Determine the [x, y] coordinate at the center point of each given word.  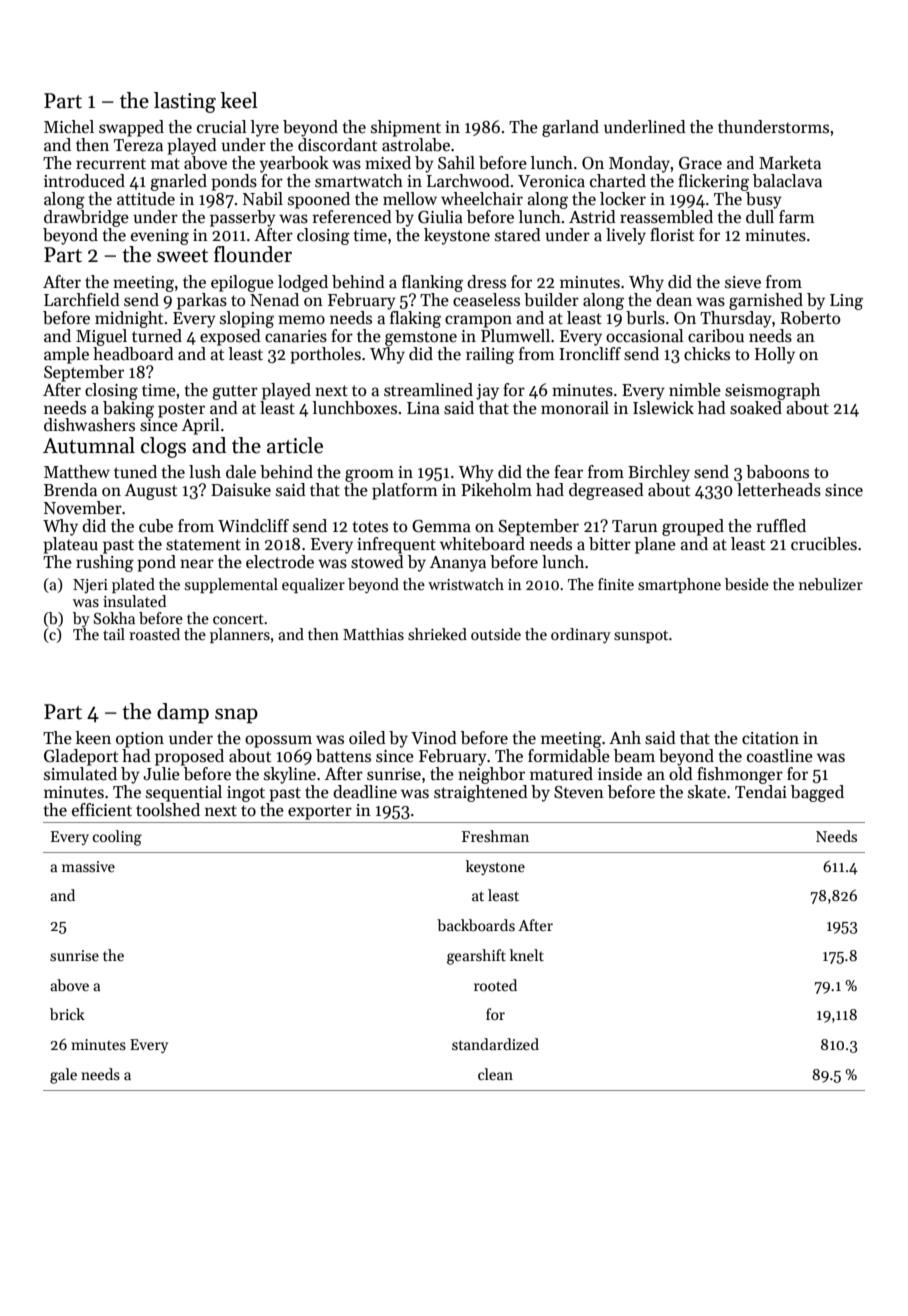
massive [88, 866]
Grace [700, 163]
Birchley [659, 473]
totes [370, 527]
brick [67, 1014]
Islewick [663, 408]
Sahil [456, 163]
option [140, 740]
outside [496, 634]
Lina [423, 408]
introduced [84, 181]
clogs [163, 447]
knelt [527, 955]
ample [66, 355]
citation [770, 738]
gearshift [476, 957]
